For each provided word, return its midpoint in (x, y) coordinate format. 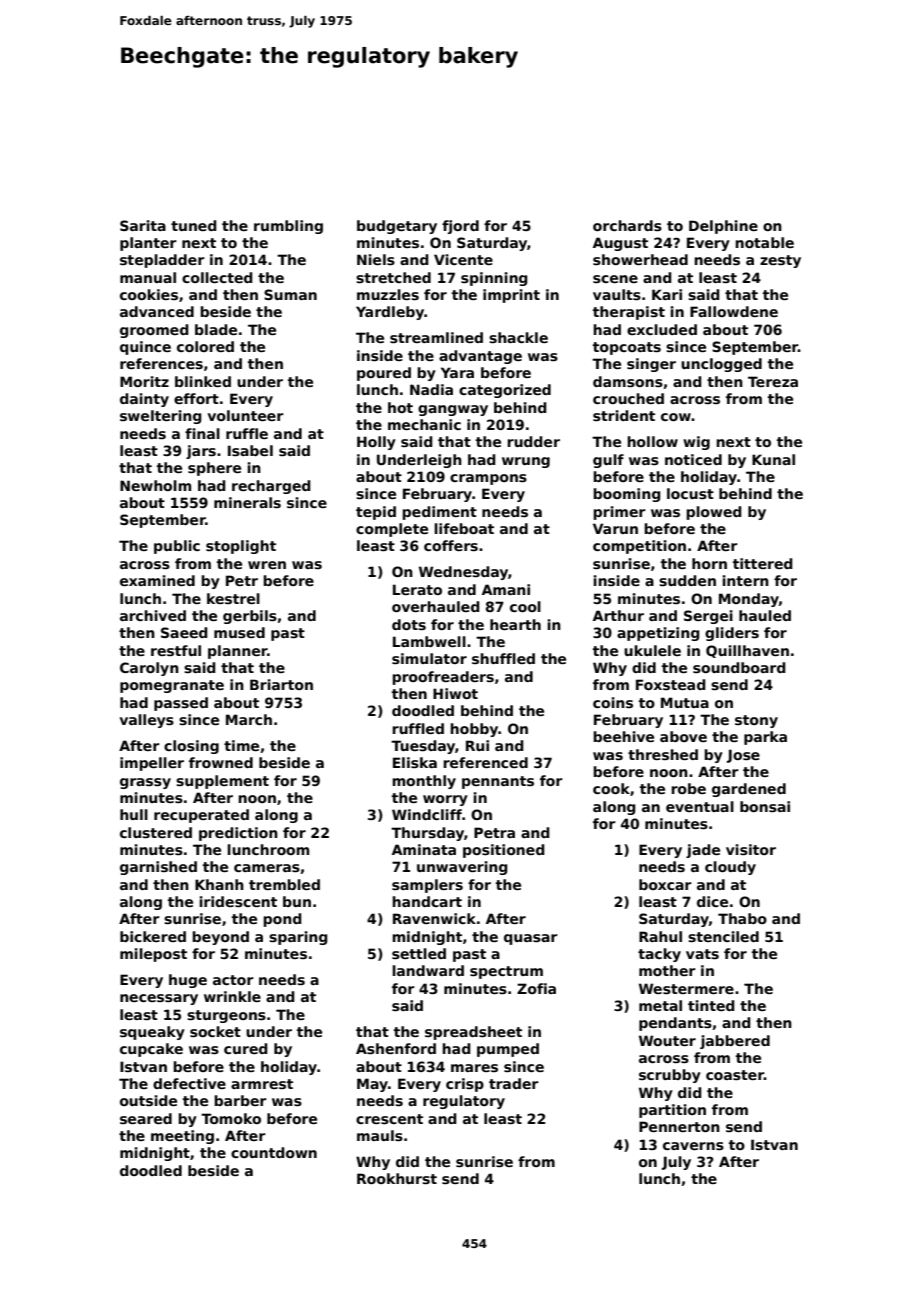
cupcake (151, 1050)
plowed (714, 513)
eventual (700, 806)
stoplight (241, 547)
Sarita (143, 225)
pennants (498, 782)
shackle (518, 337)
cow (676, 417)
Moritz (144, 381)
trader (514, 1083)
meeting (182, 1137)
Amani (506, 589)
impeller (152, 764)
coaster (735, 1075)
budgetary (397, 227)
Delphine (723, 227)
